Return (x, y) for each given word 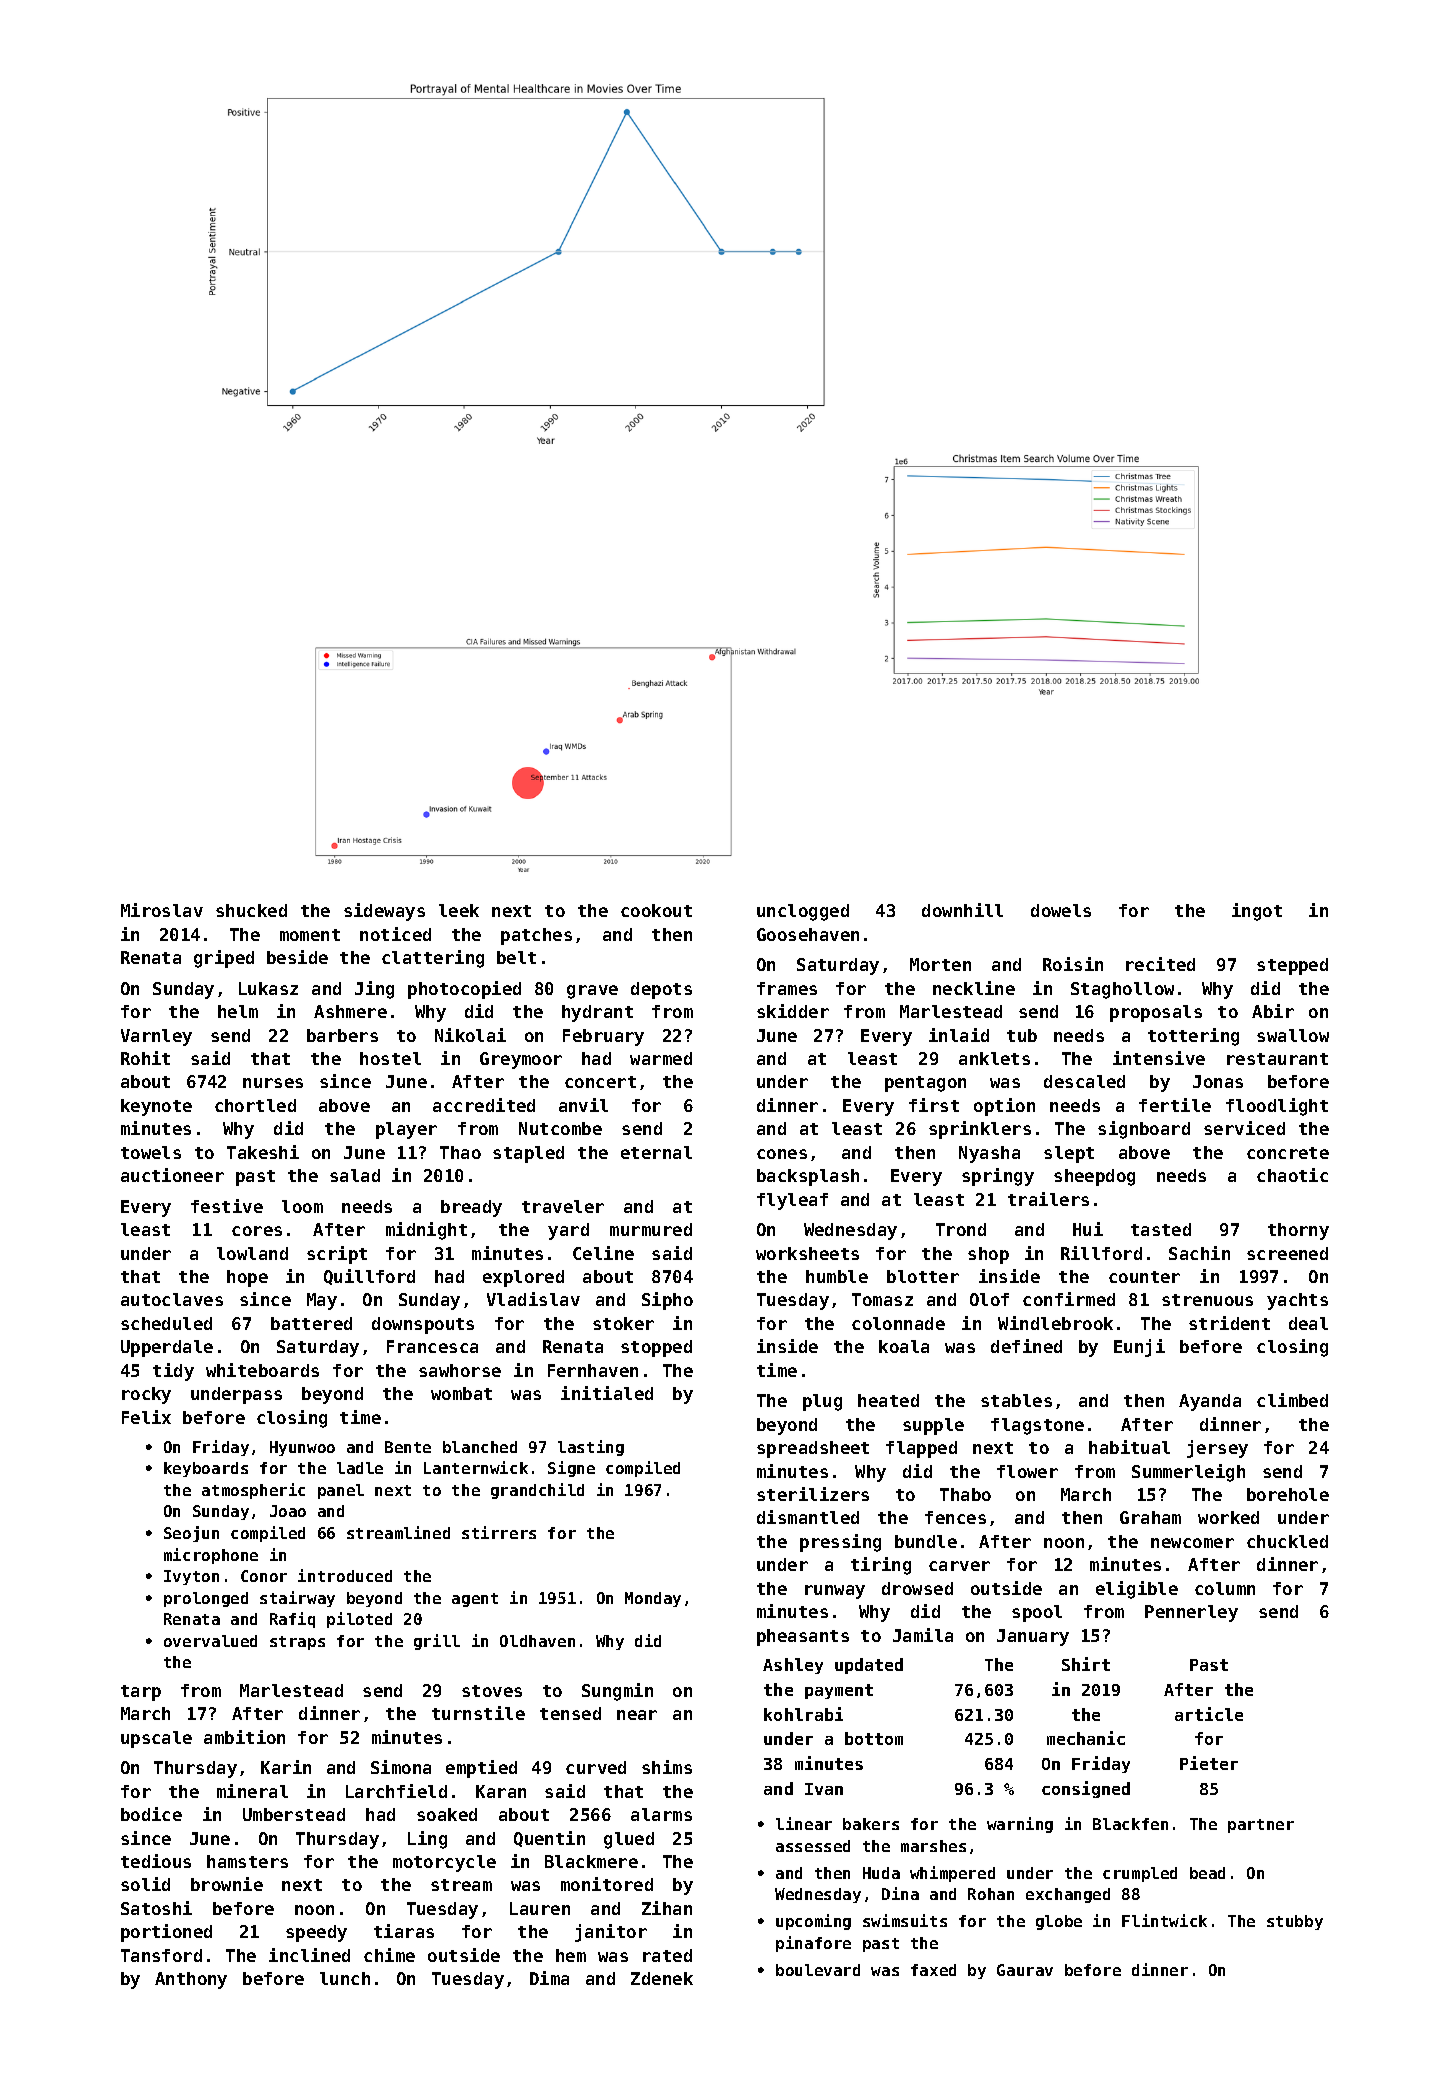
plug (822, 1402)
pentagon (925, 1084)
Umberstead (294, 1814)
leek (459, 910)
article (1209, 1714)
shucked (251, 910)
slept (1069, 1154)
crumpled (1140, 1874)
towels (151, 1152)
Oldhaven (537, 1641)
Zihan (667, 1908)
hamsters (247, 1861)
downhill (962, 910)
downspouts (423, 1325)
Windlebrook (1055, 1323)
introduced (345, 1575)
